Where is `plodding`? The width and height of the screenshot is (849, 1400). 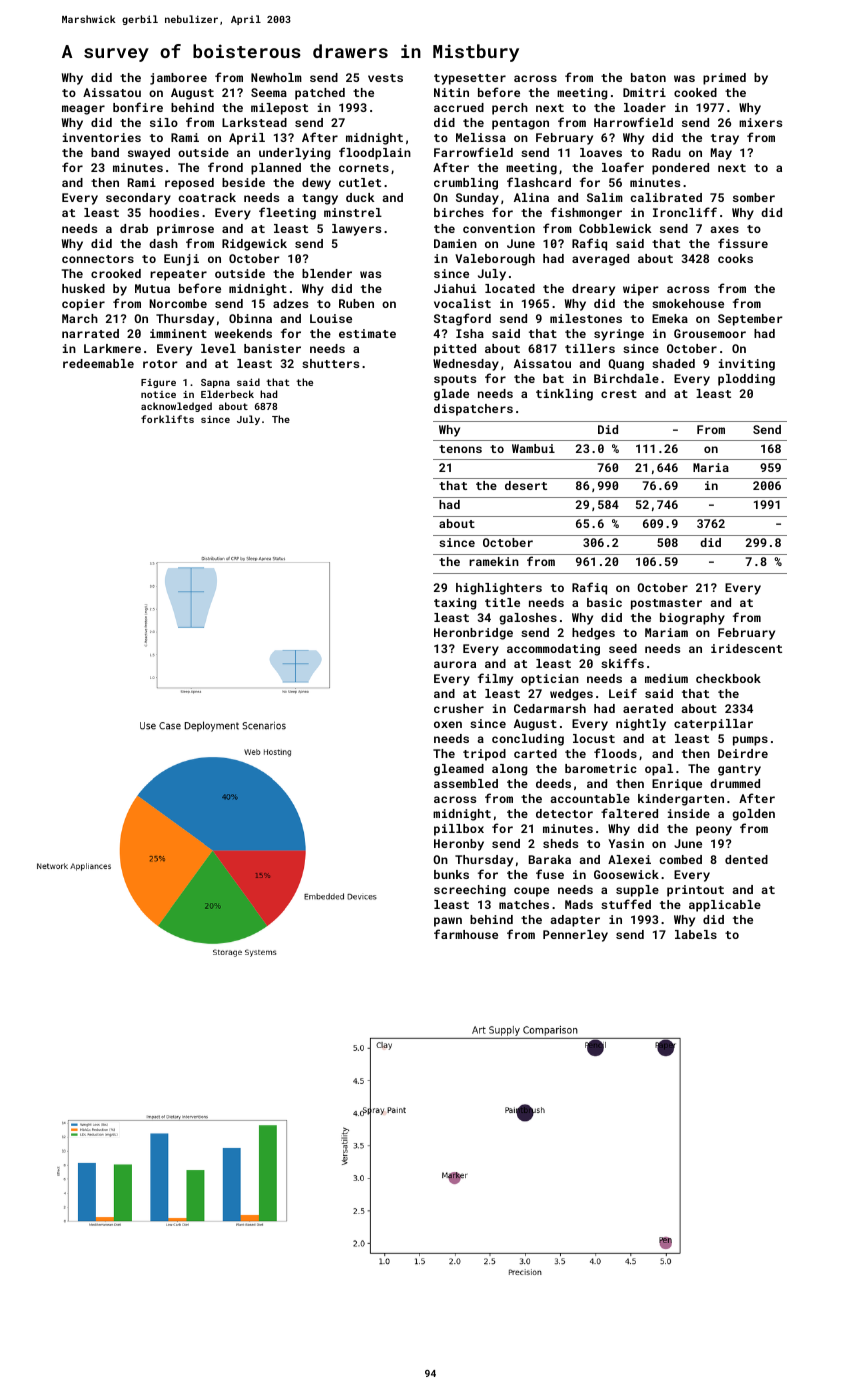
plodding is located at coordinates (746, 380).
